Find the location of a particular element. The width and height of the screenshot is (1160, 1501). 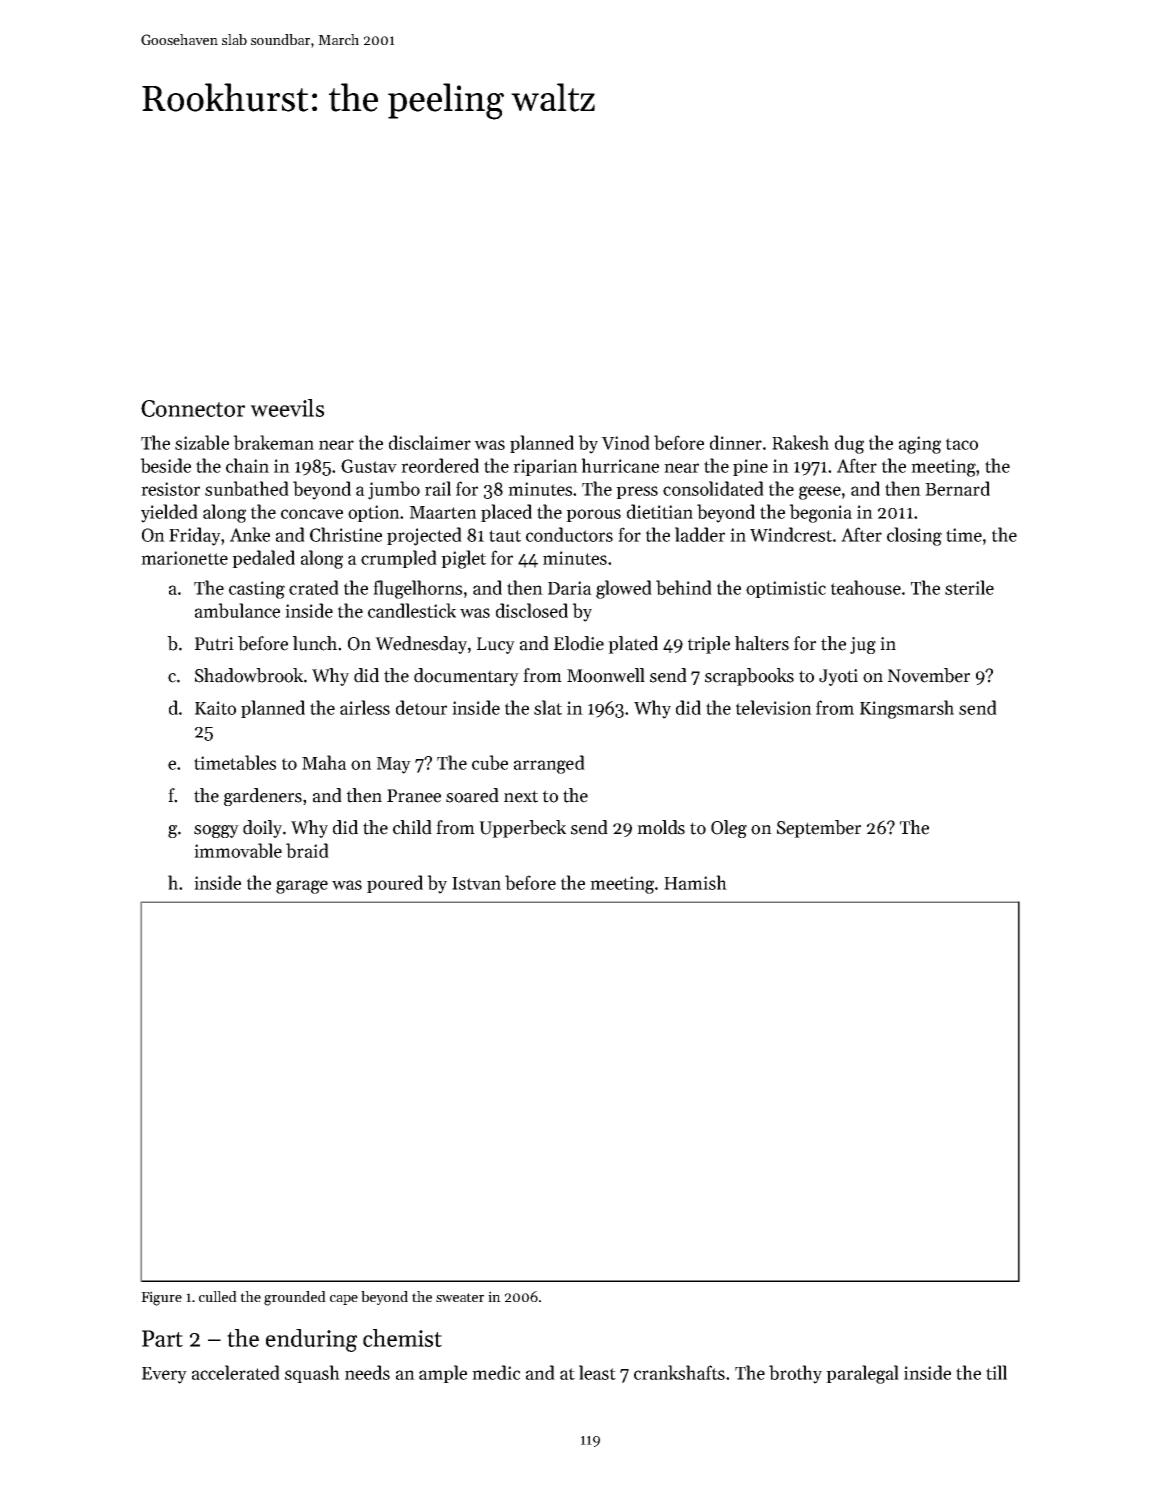

till is located at coordinates (996, 1372).
